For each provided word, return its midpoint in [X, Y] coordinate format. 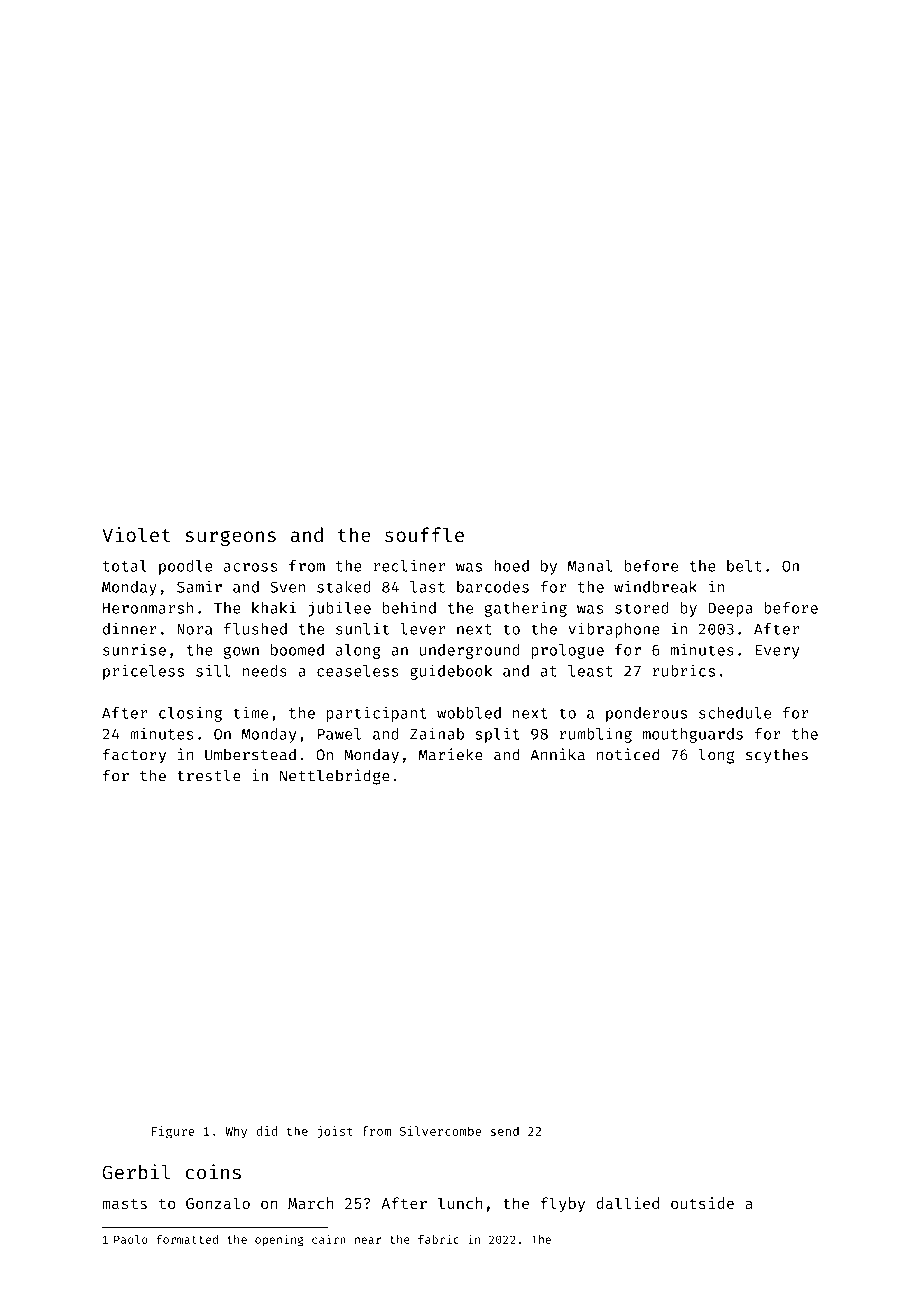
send [505, 1131]
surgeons [230, 538]
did [266, 1131]
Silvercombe [440, 1131]
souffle [424, 534]
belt [744, 566]
